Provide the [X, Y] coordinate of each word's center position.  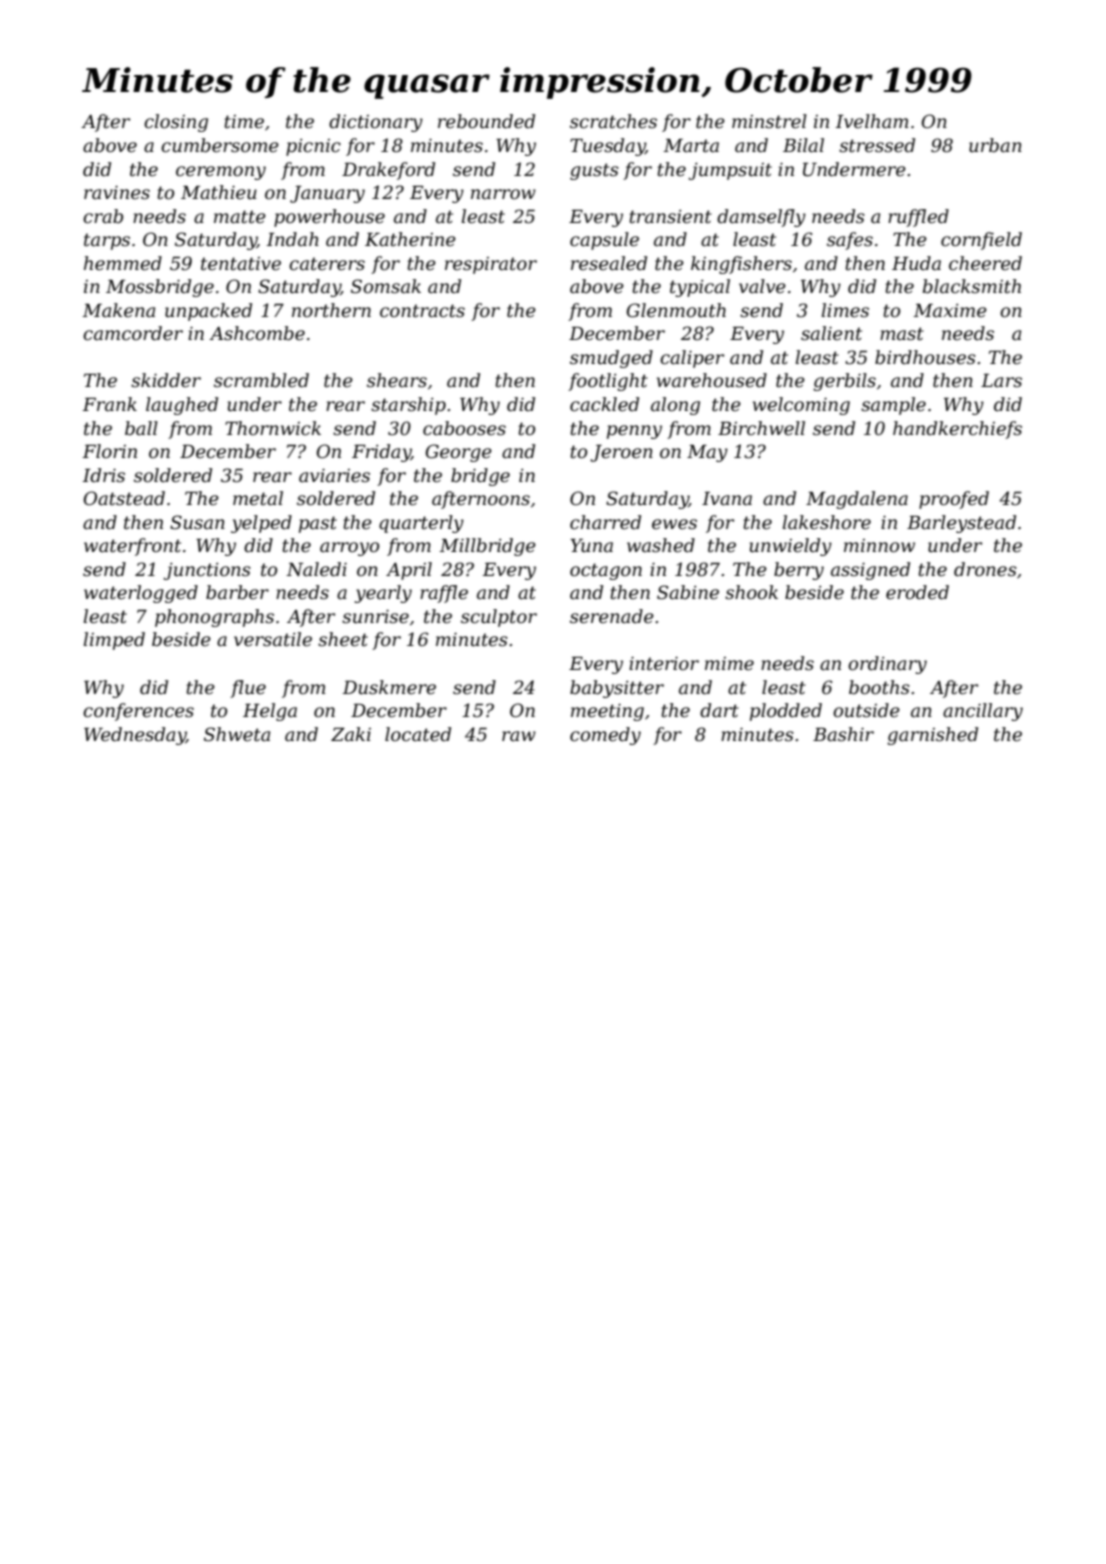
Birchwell [761, 428]
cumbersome [220, 145]
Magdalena [857, 500]
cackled [604, 404]
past [318, 524]
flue [248, 689]
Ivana [727, 498]
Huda [916, 263]
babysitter [617, 689]
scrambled [261, 380]
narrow [503, 194]
